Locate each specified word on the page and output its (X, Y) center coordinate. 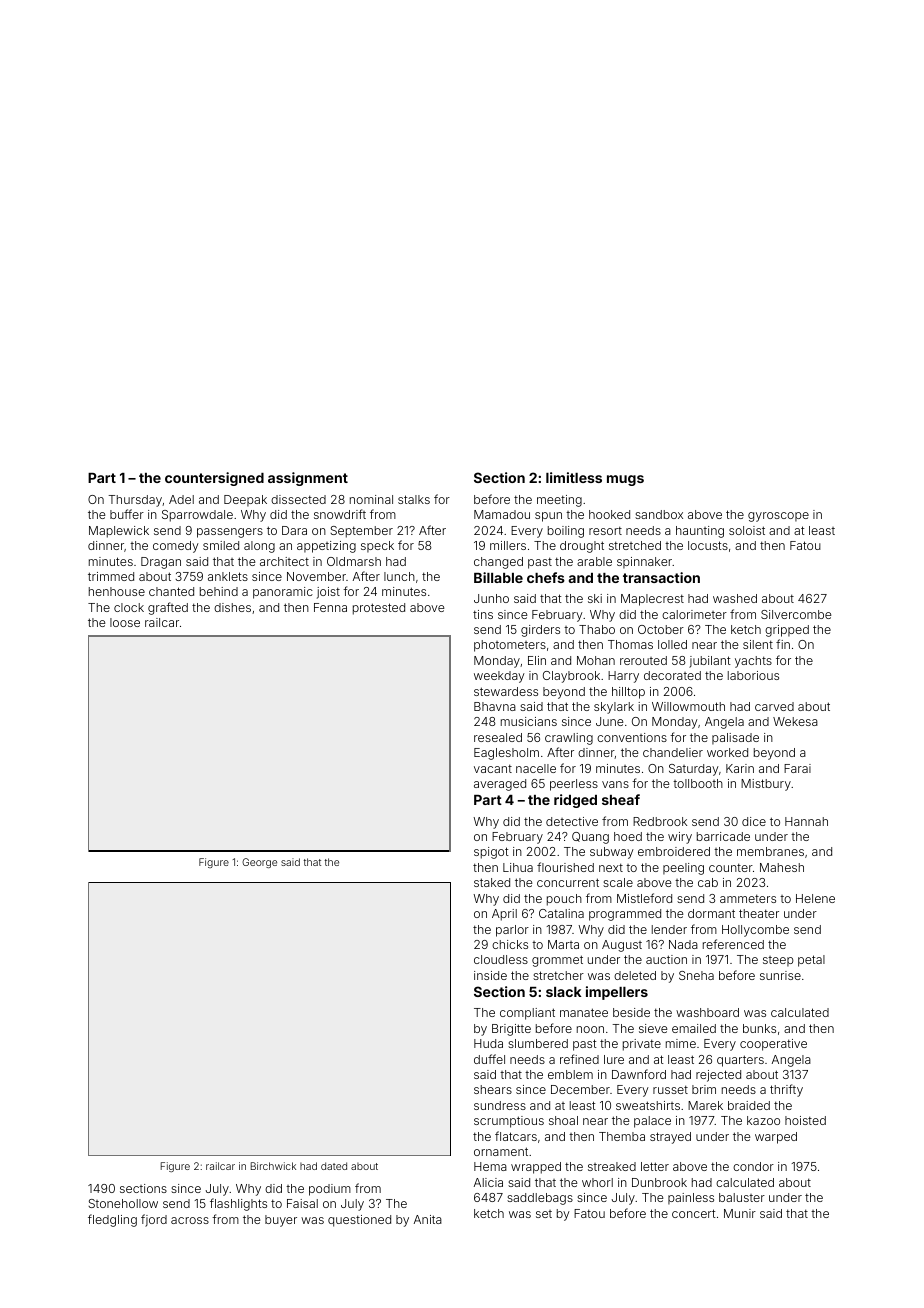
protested (379, 609)
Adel (181, 499)
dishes (232, 607)
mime (681, 1043)
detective (572, 821)
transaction (661, 577)
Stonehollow (123, 1203)
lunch (399, 576)
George (259, 863)
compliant (527, 1014)
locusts (708, 545)
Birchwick (273, 1166)
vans (615, 784)
